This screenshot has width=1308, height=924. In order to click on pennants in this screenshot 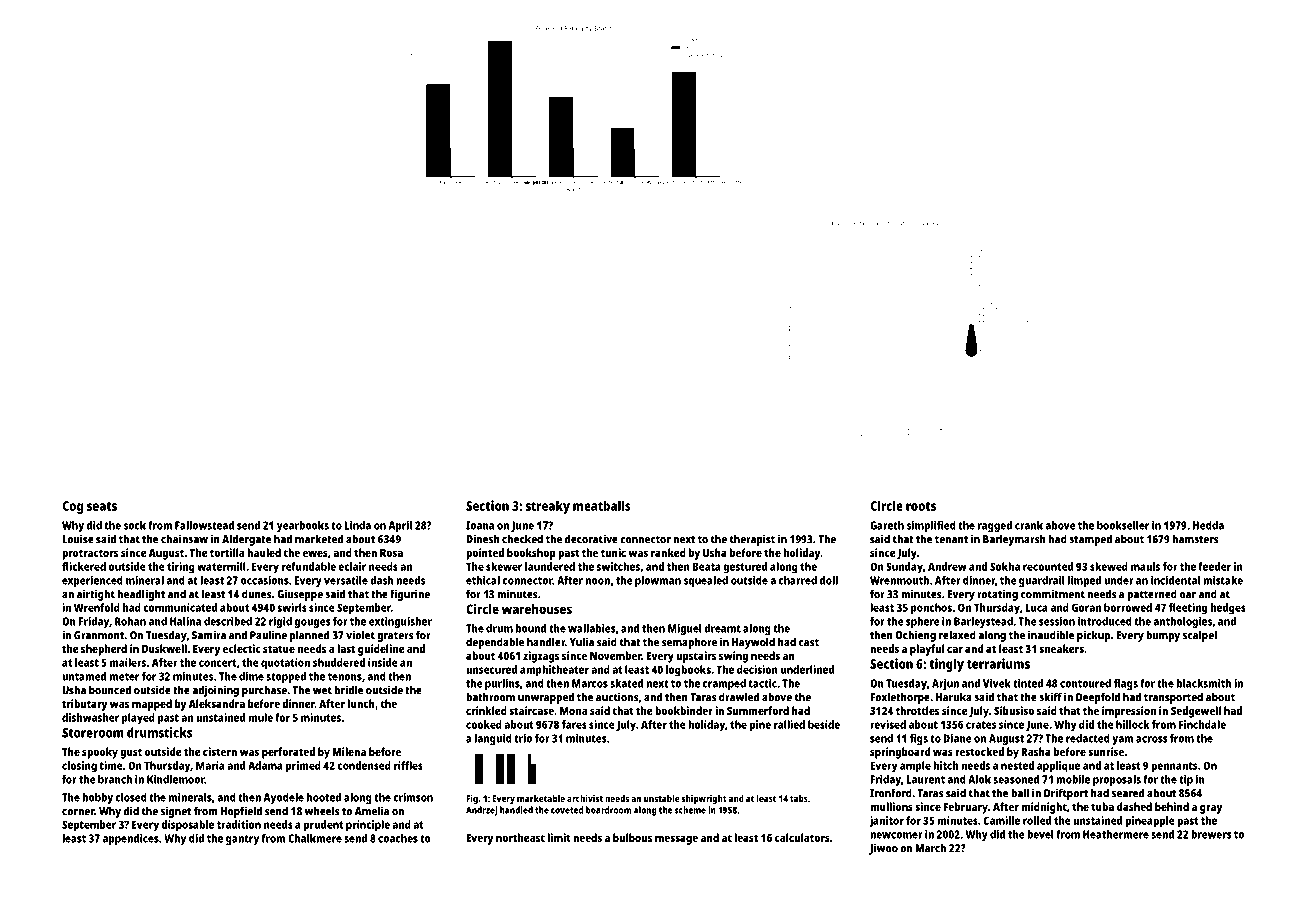, I will do `click(1174, 767)`.
